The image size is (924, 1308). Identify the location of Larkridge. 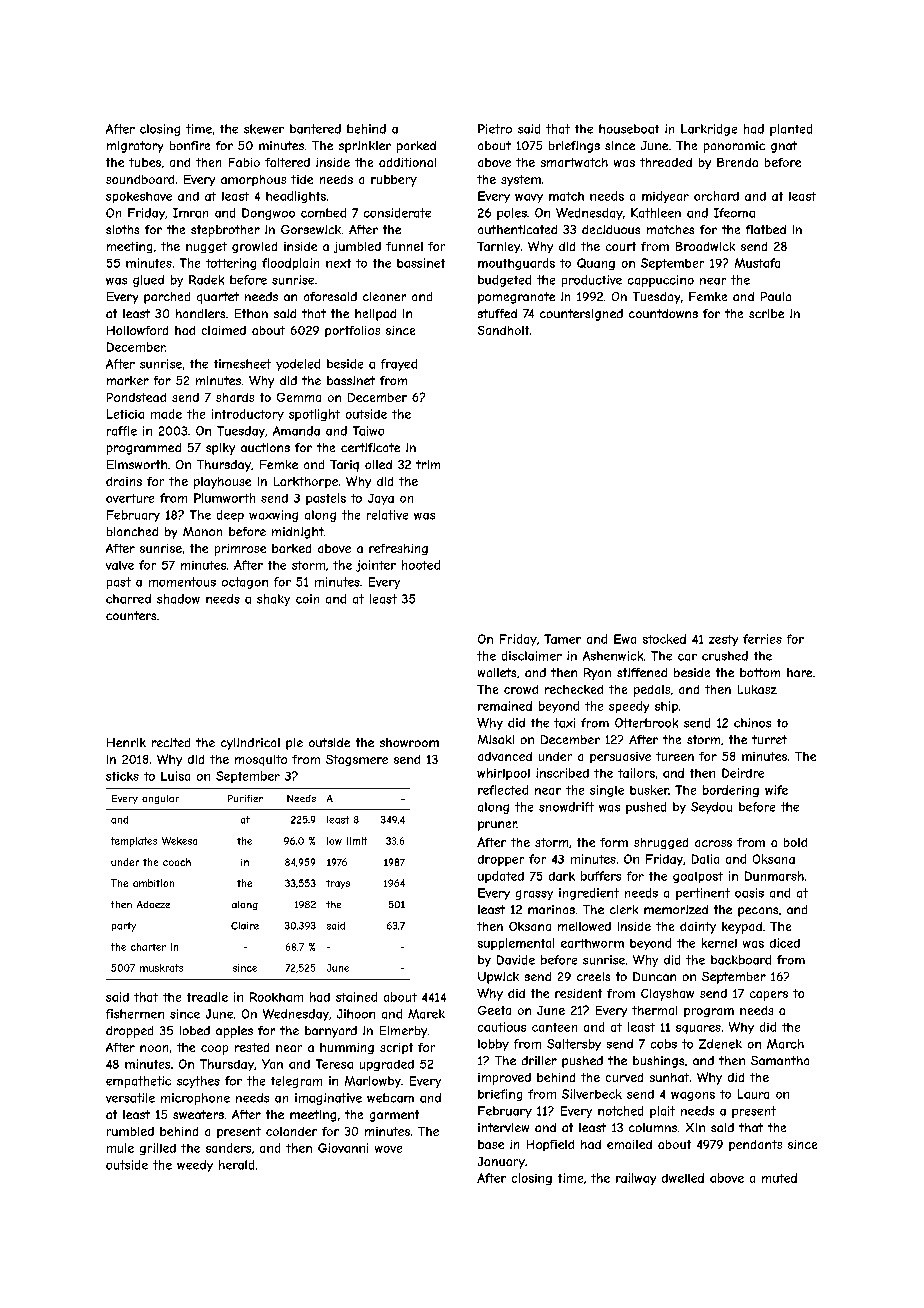
(709, 130).
